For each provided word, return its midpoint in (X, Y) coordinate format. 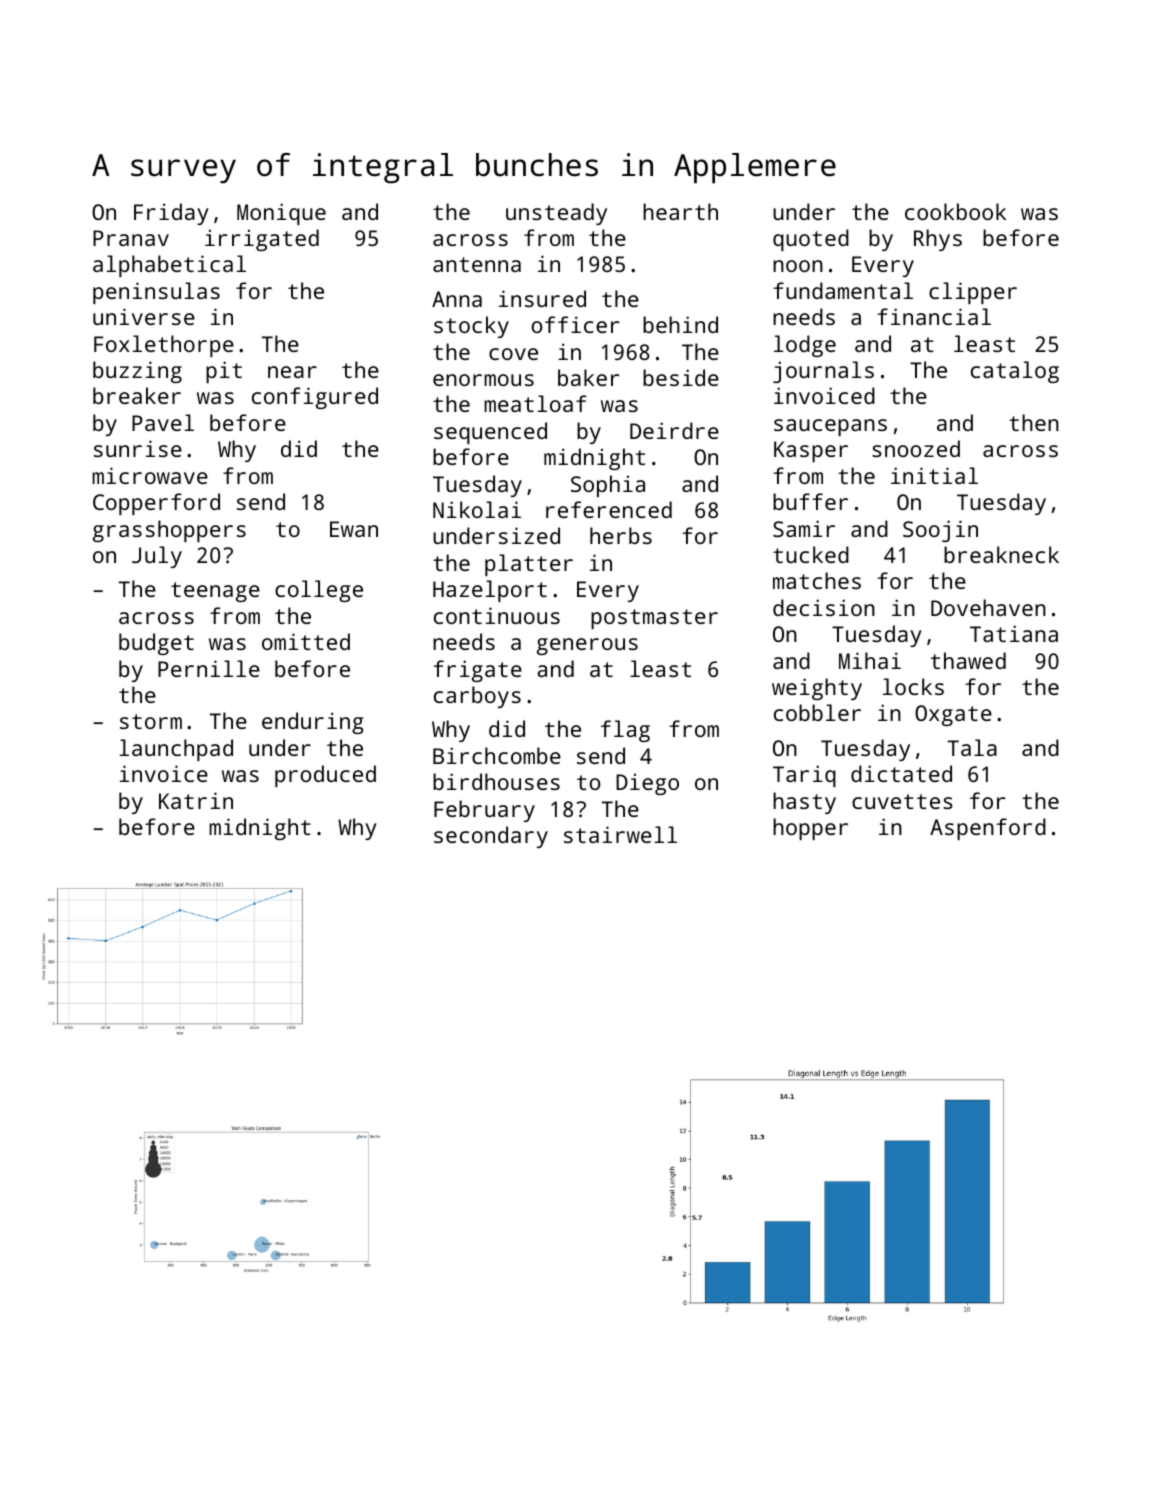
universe (144, 316)
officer (575, 324)
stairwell (620, 834)
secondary (491, 837)
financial (934, 316)
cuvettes (902, 801)
